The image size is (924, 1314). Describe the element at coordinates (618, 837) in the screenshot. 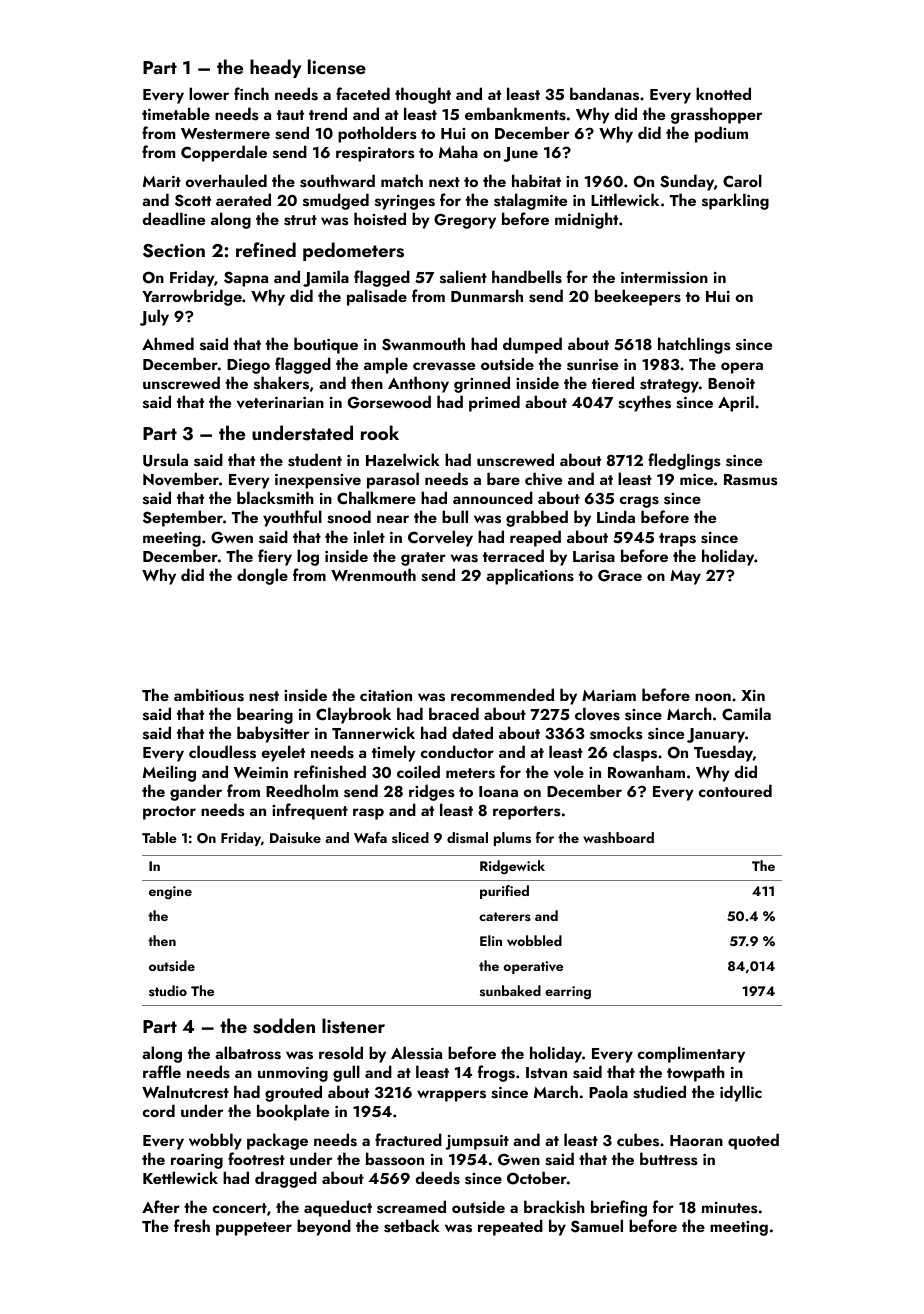

I see `washboard` at that location.
